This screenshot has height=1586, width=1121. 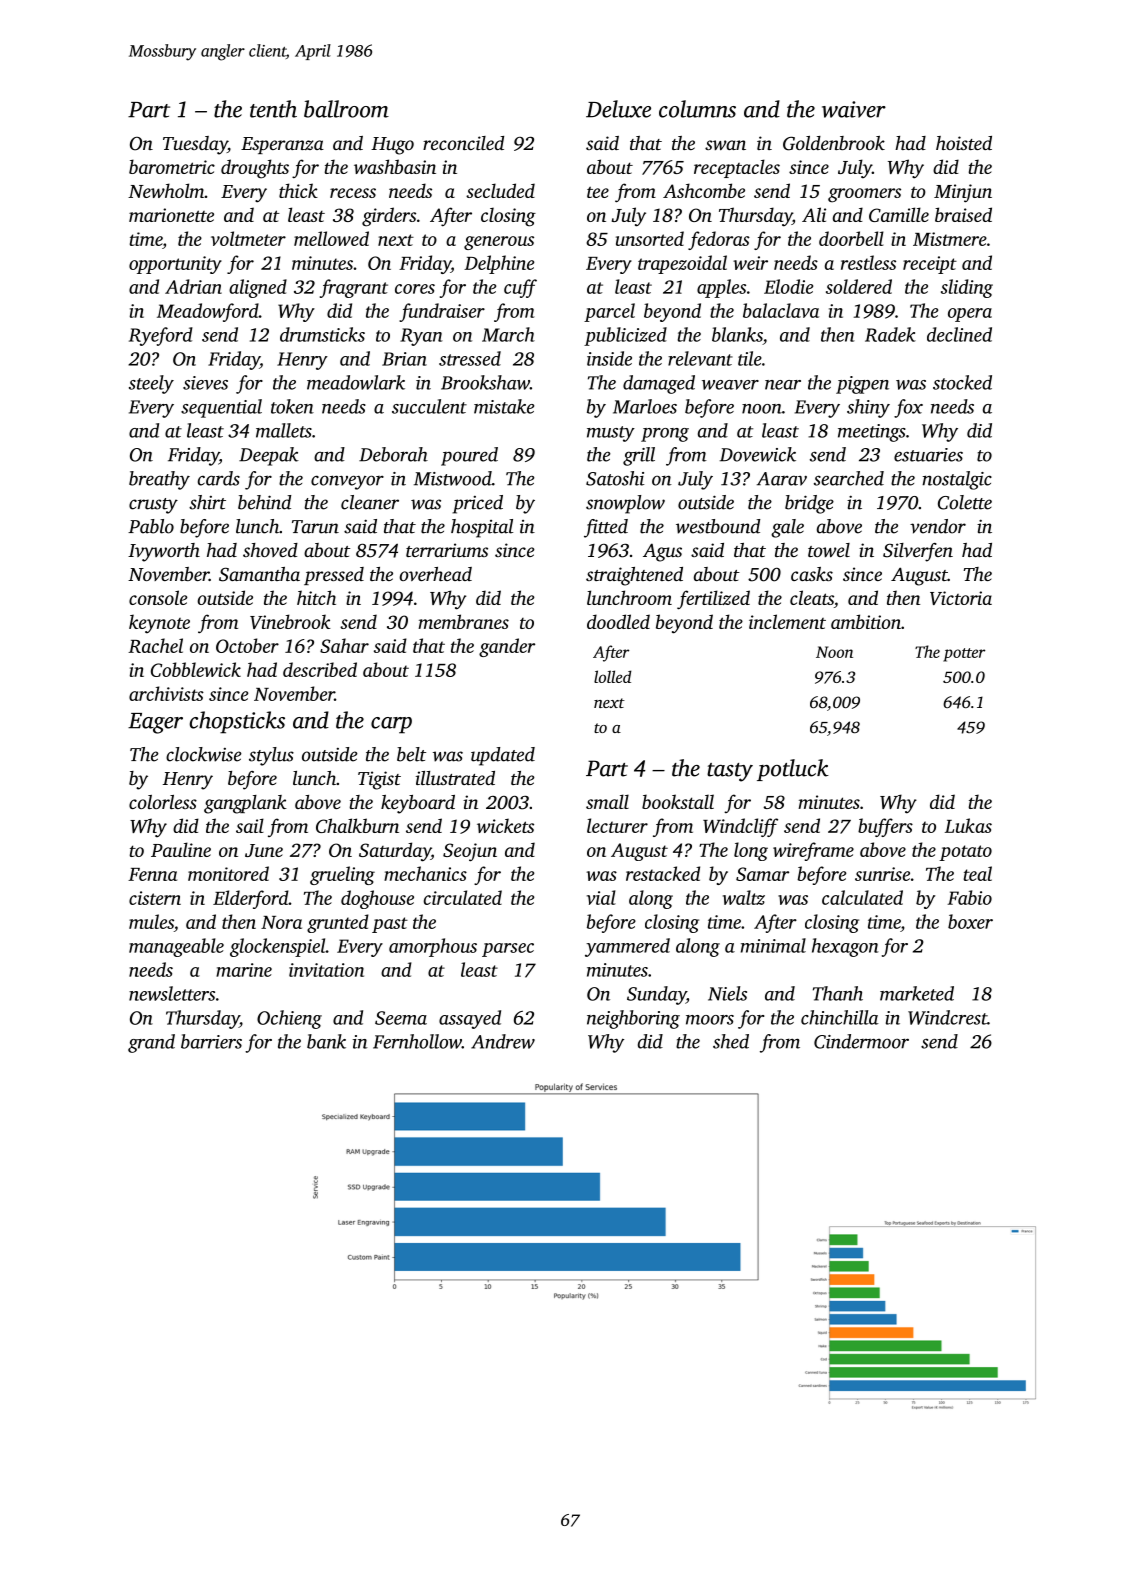 What do you see at coordinates (455, 778) in the screenshot?
I see `illustrated` at bounding box center [455, 778].
